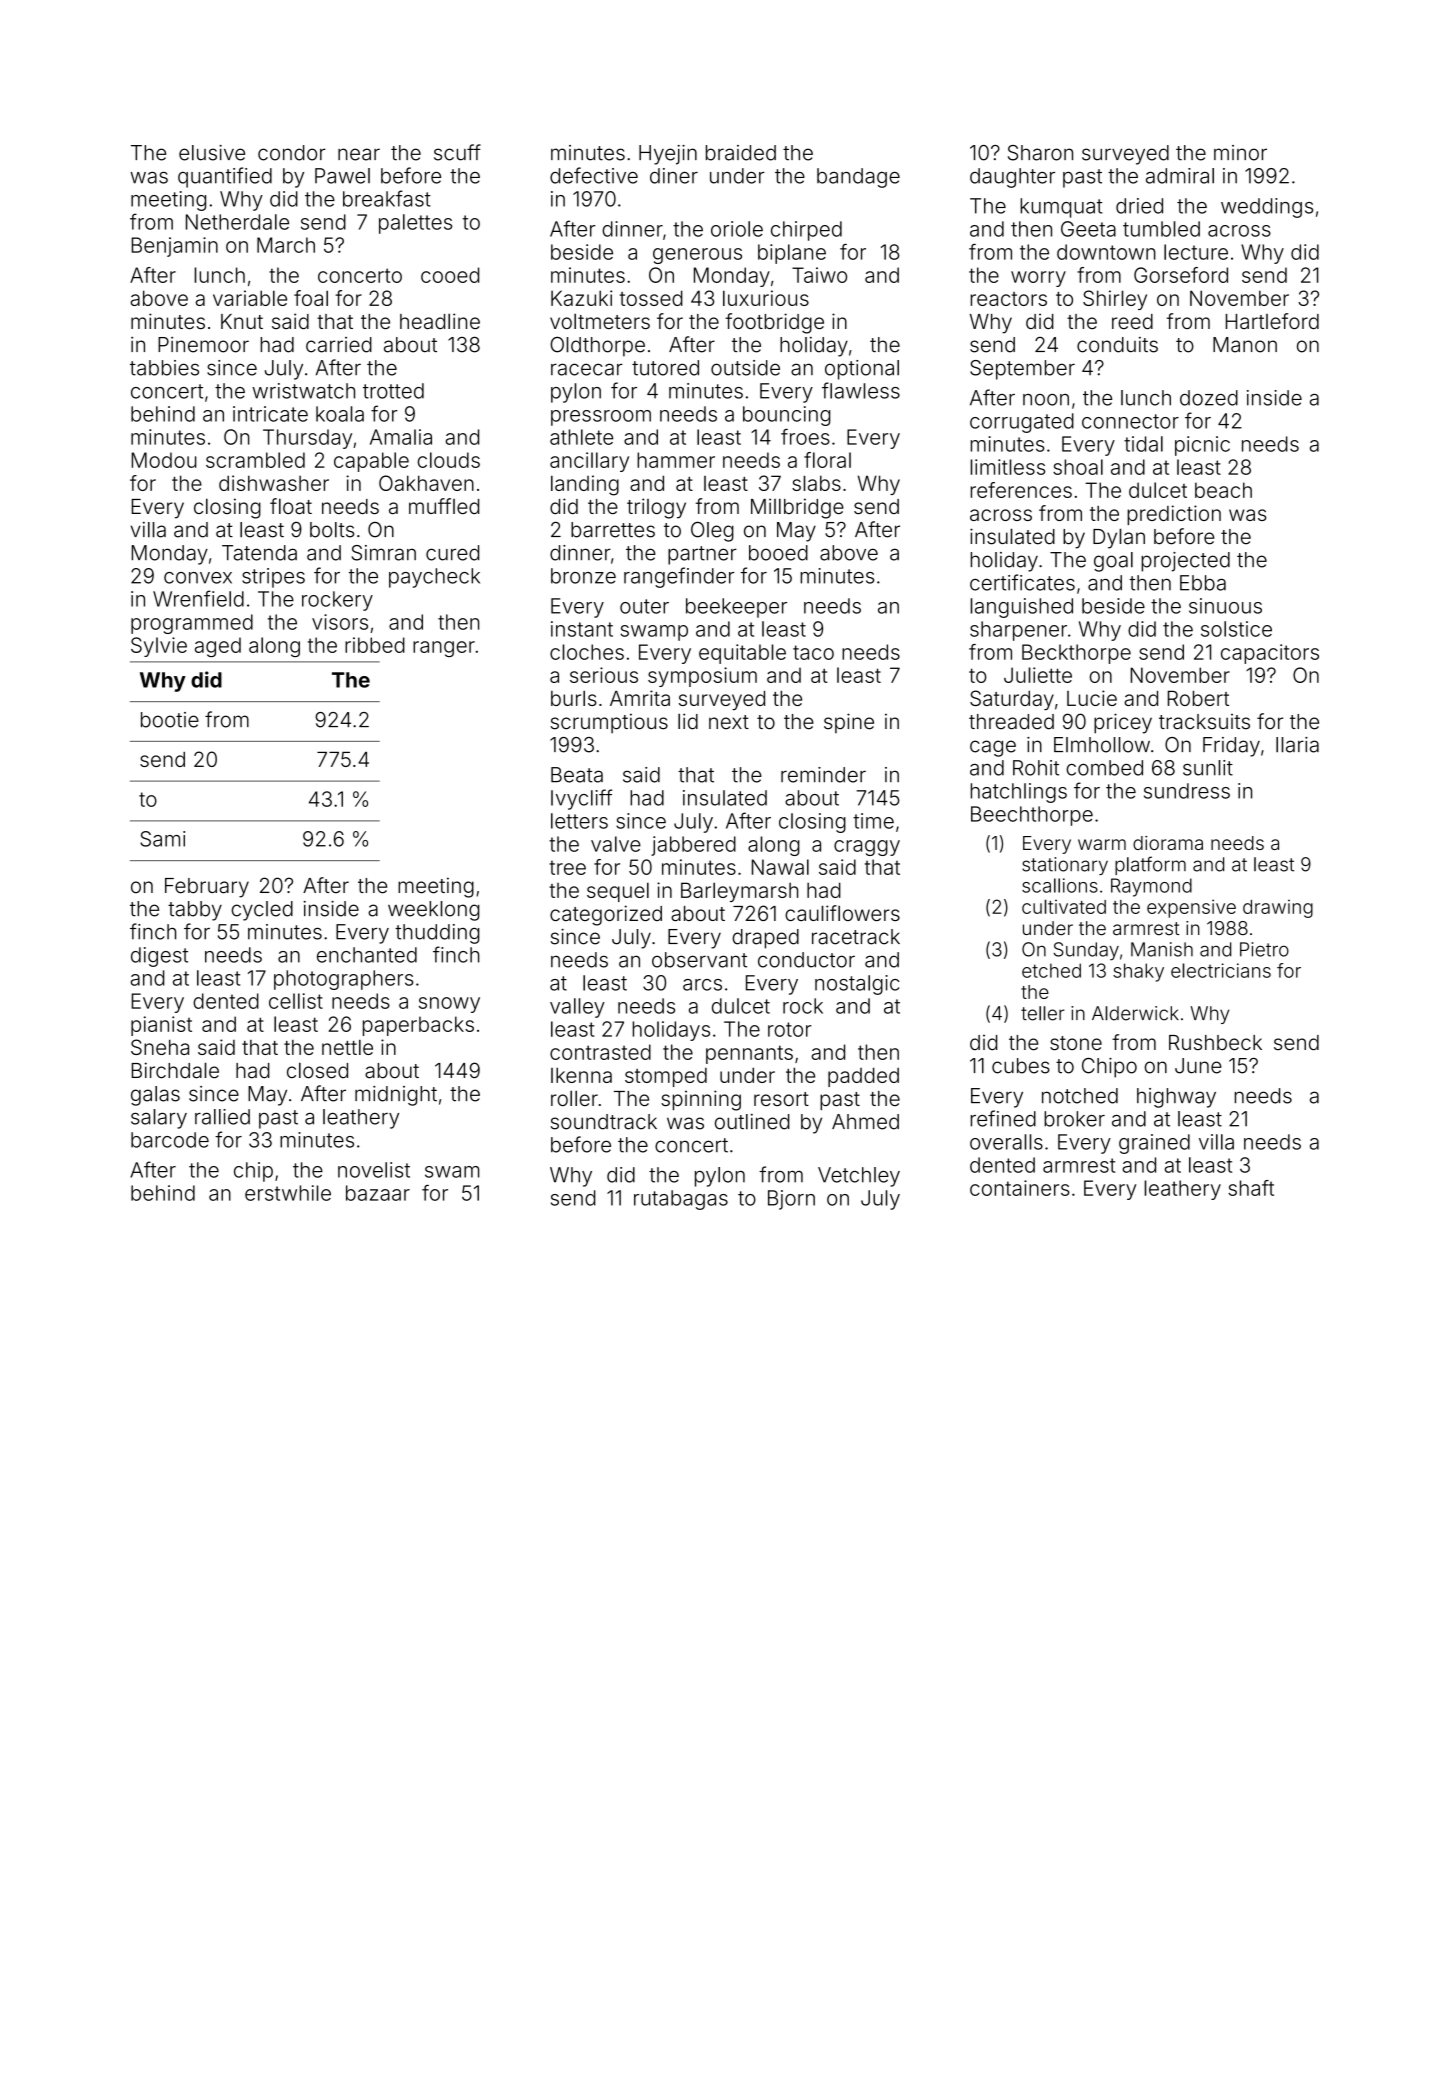 The height and width of the screenshot is (2100, 1450). What do you see at coordinates (378, 1193) in the screenshot?
I see `bazaar` at bounding box center [378, 1193].
